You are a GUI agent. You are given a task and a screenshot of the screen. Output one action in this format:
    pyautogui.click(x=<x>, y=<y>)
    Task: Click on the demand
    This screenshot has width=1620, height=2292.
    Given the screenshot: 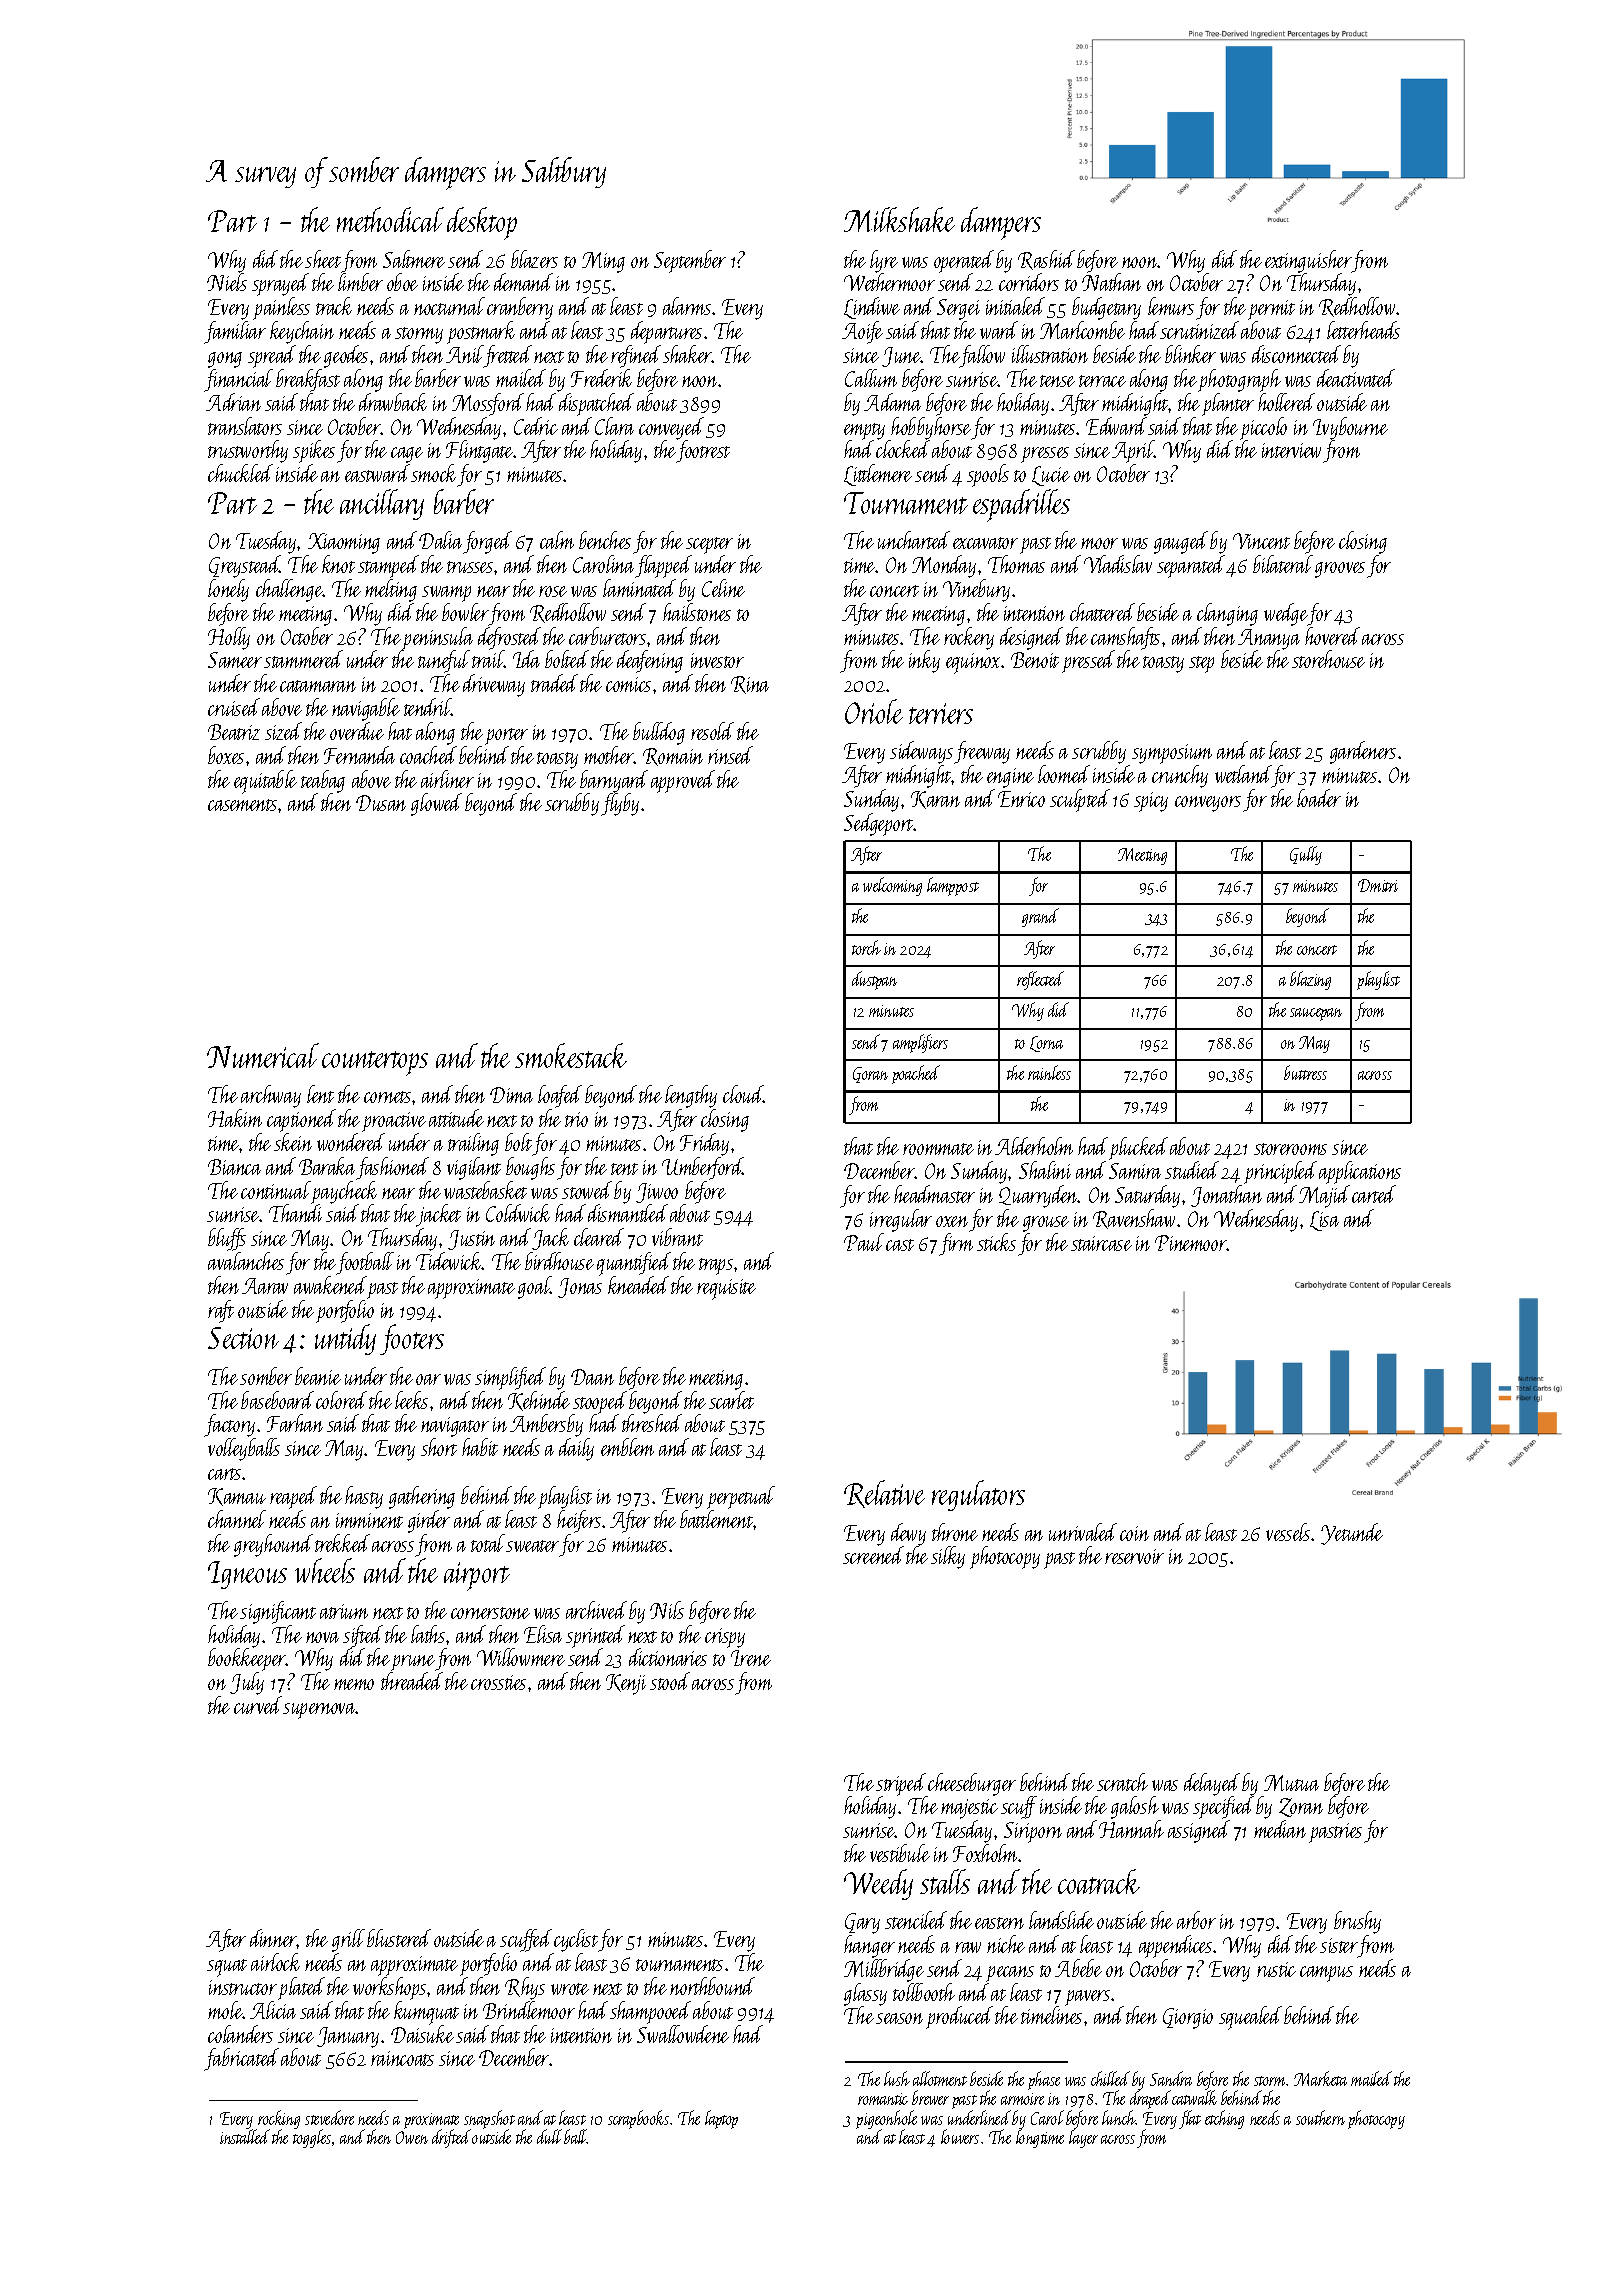 What is the action you would take?
    pyautogui.click(x=523, y=282)
